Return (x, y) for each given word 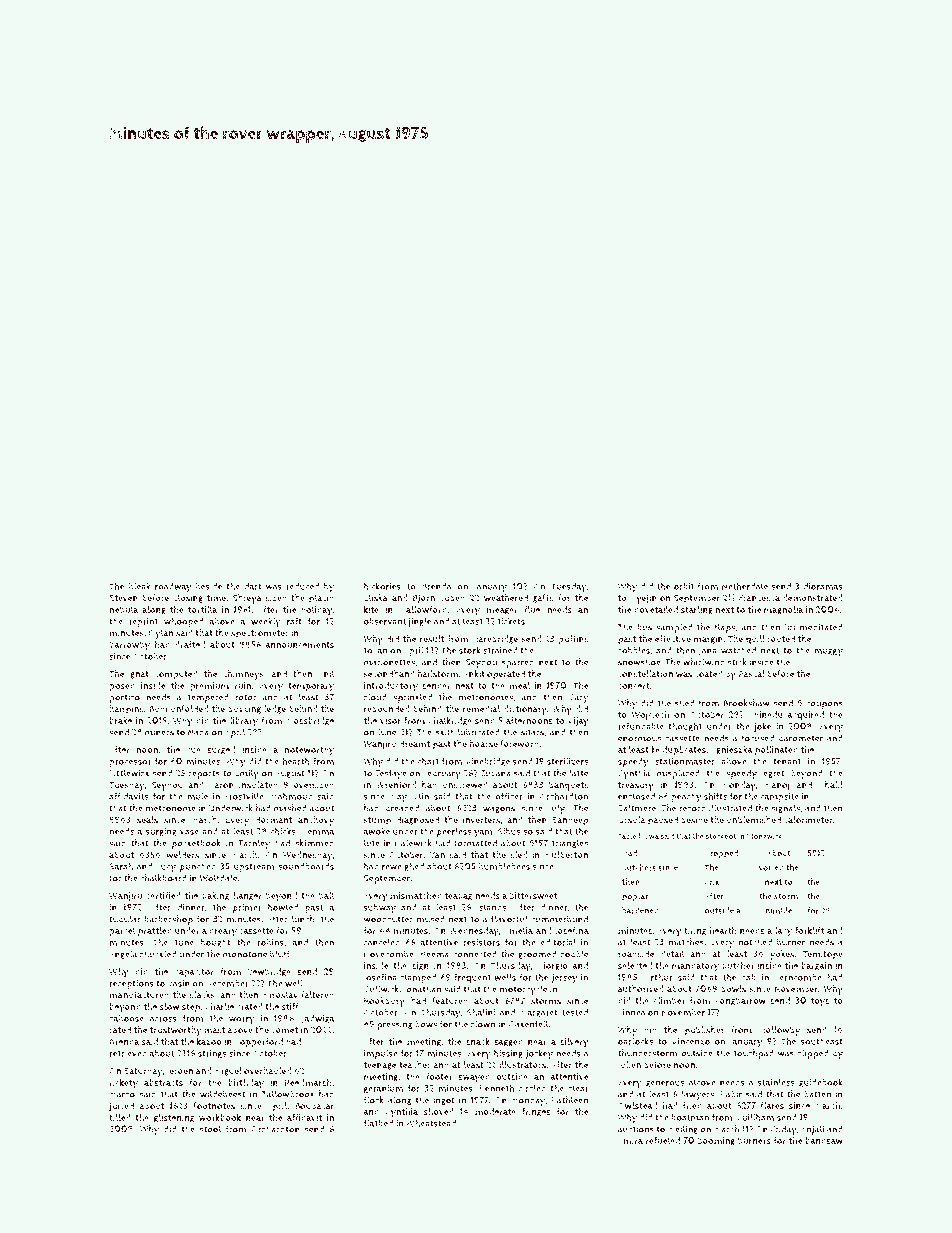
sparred (518, 663)
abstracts (163, 1082)
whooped (183, 622)
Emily (247, 774)
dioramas (823, 586)
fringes (536, 1112)
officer (509, 796)
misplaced (678, 774)
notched (755, 942)
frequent (472, 978)
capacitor (194, 972)
